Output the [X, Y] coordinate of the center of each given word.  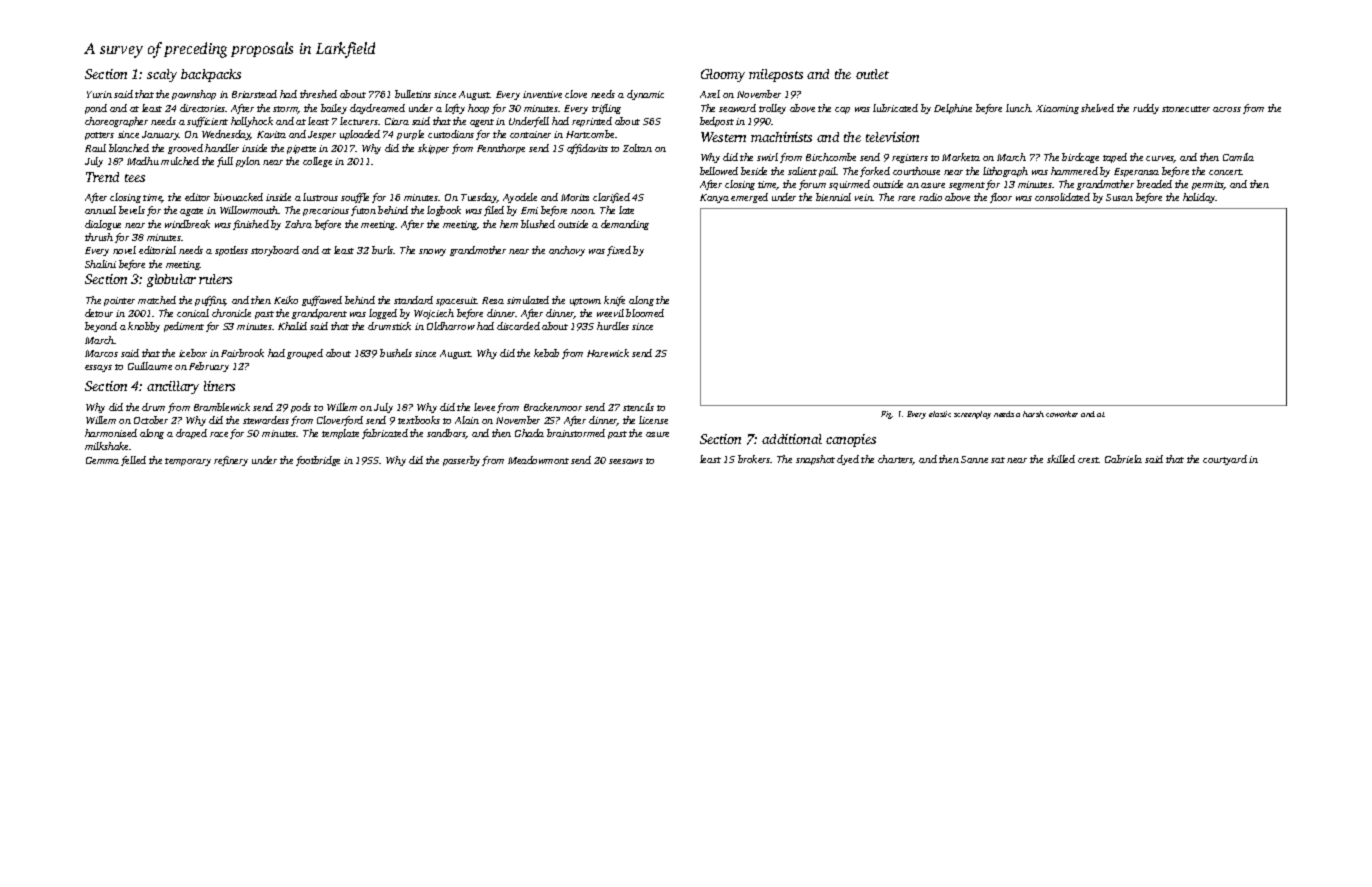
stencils [638, 407]
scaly [162, 75]
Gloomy [723, 75]
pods [301, 408]
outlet [872, 74]
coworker [1062, 414]
